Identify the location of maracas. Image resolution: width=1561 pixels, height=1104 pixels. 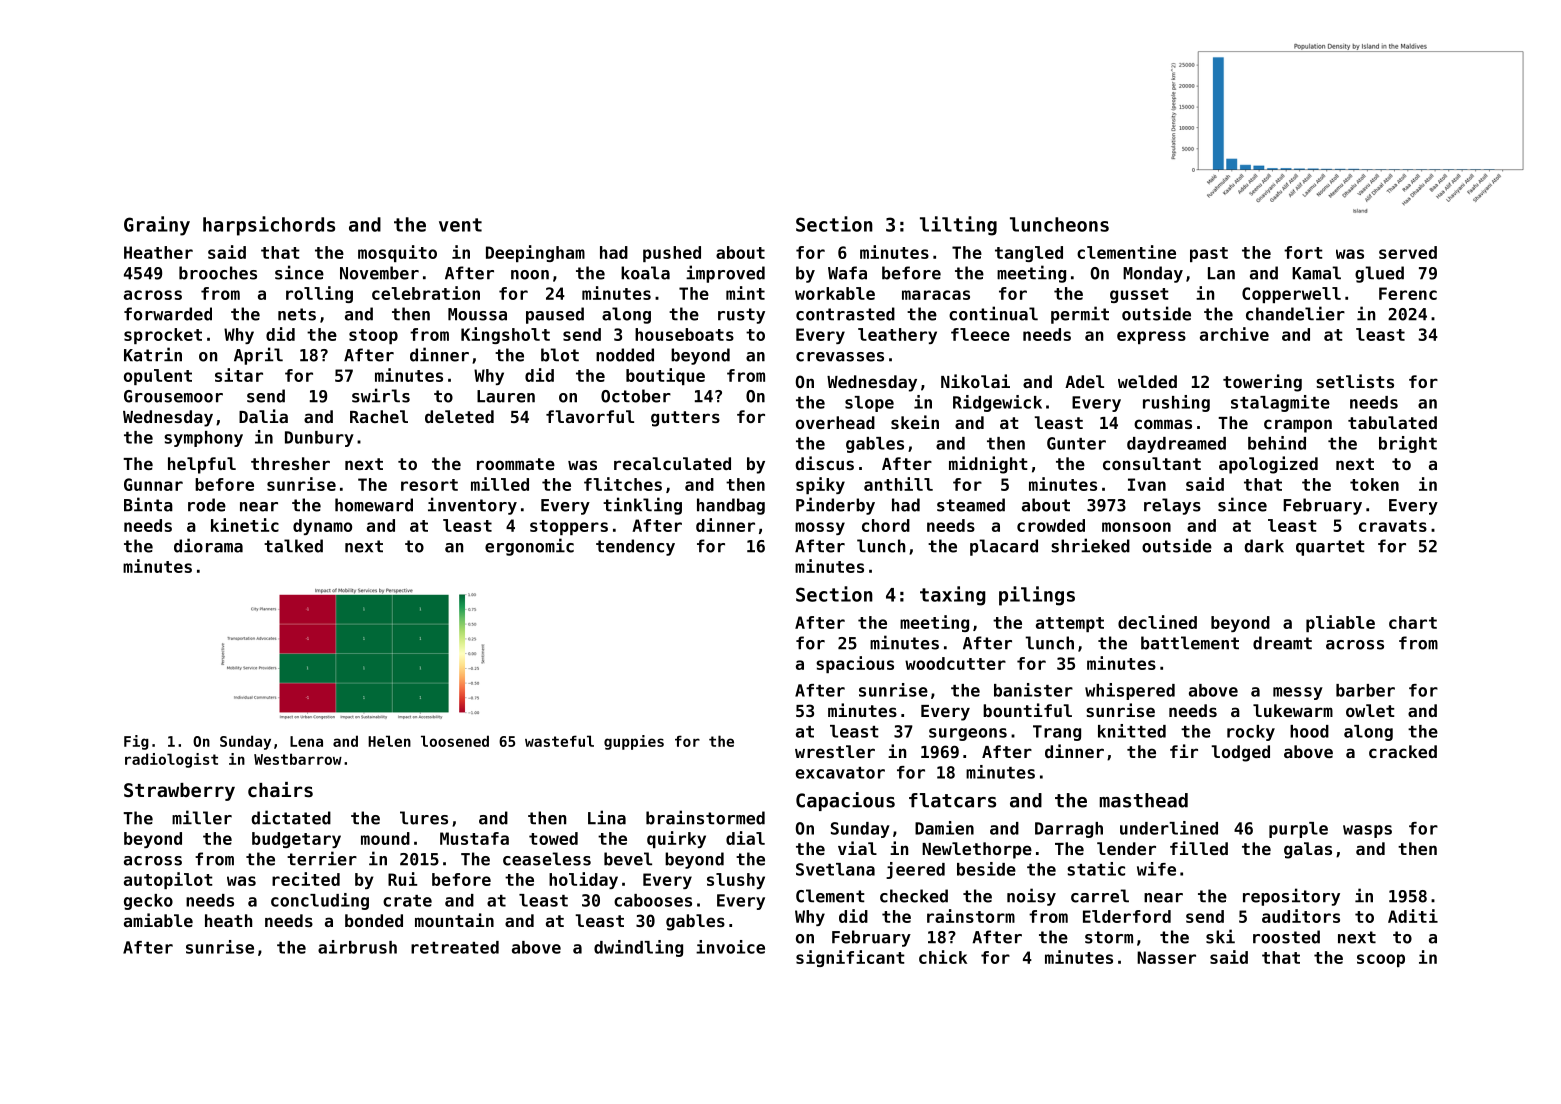
(936, 295).
